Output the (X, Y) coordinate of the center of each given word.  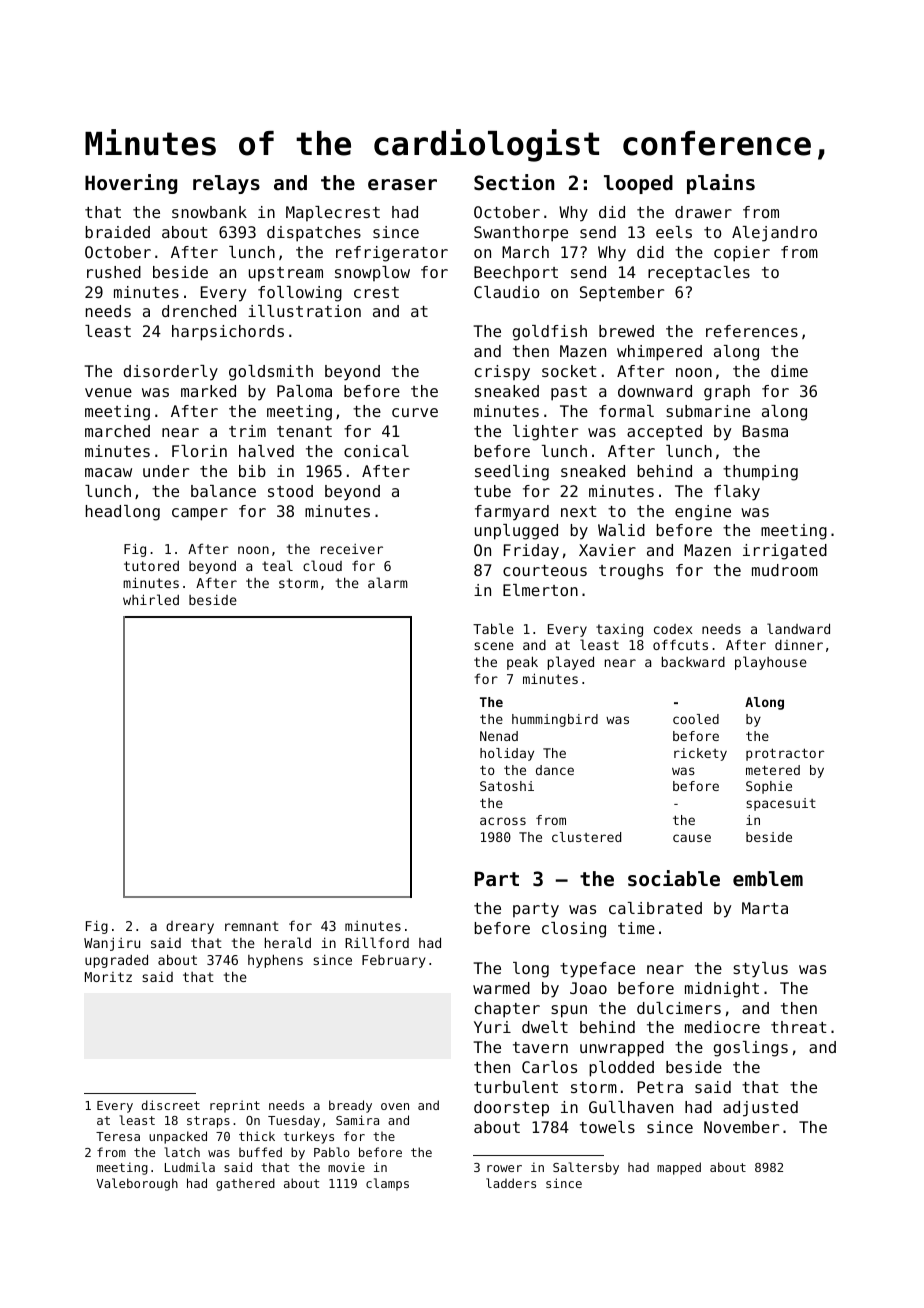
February (394, 961)
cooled (696, 719)
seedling (512, 473)
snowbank (209, 212)
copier (742, 254)
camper (200, 514)
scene (494, 646)
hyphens (275, 961)
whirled (151, 599)
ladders (511, 1183)
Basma (765, 431)
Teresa (118, 1136)
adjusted (760, 1109)
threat (799, 1027)
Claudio (506, 292)
